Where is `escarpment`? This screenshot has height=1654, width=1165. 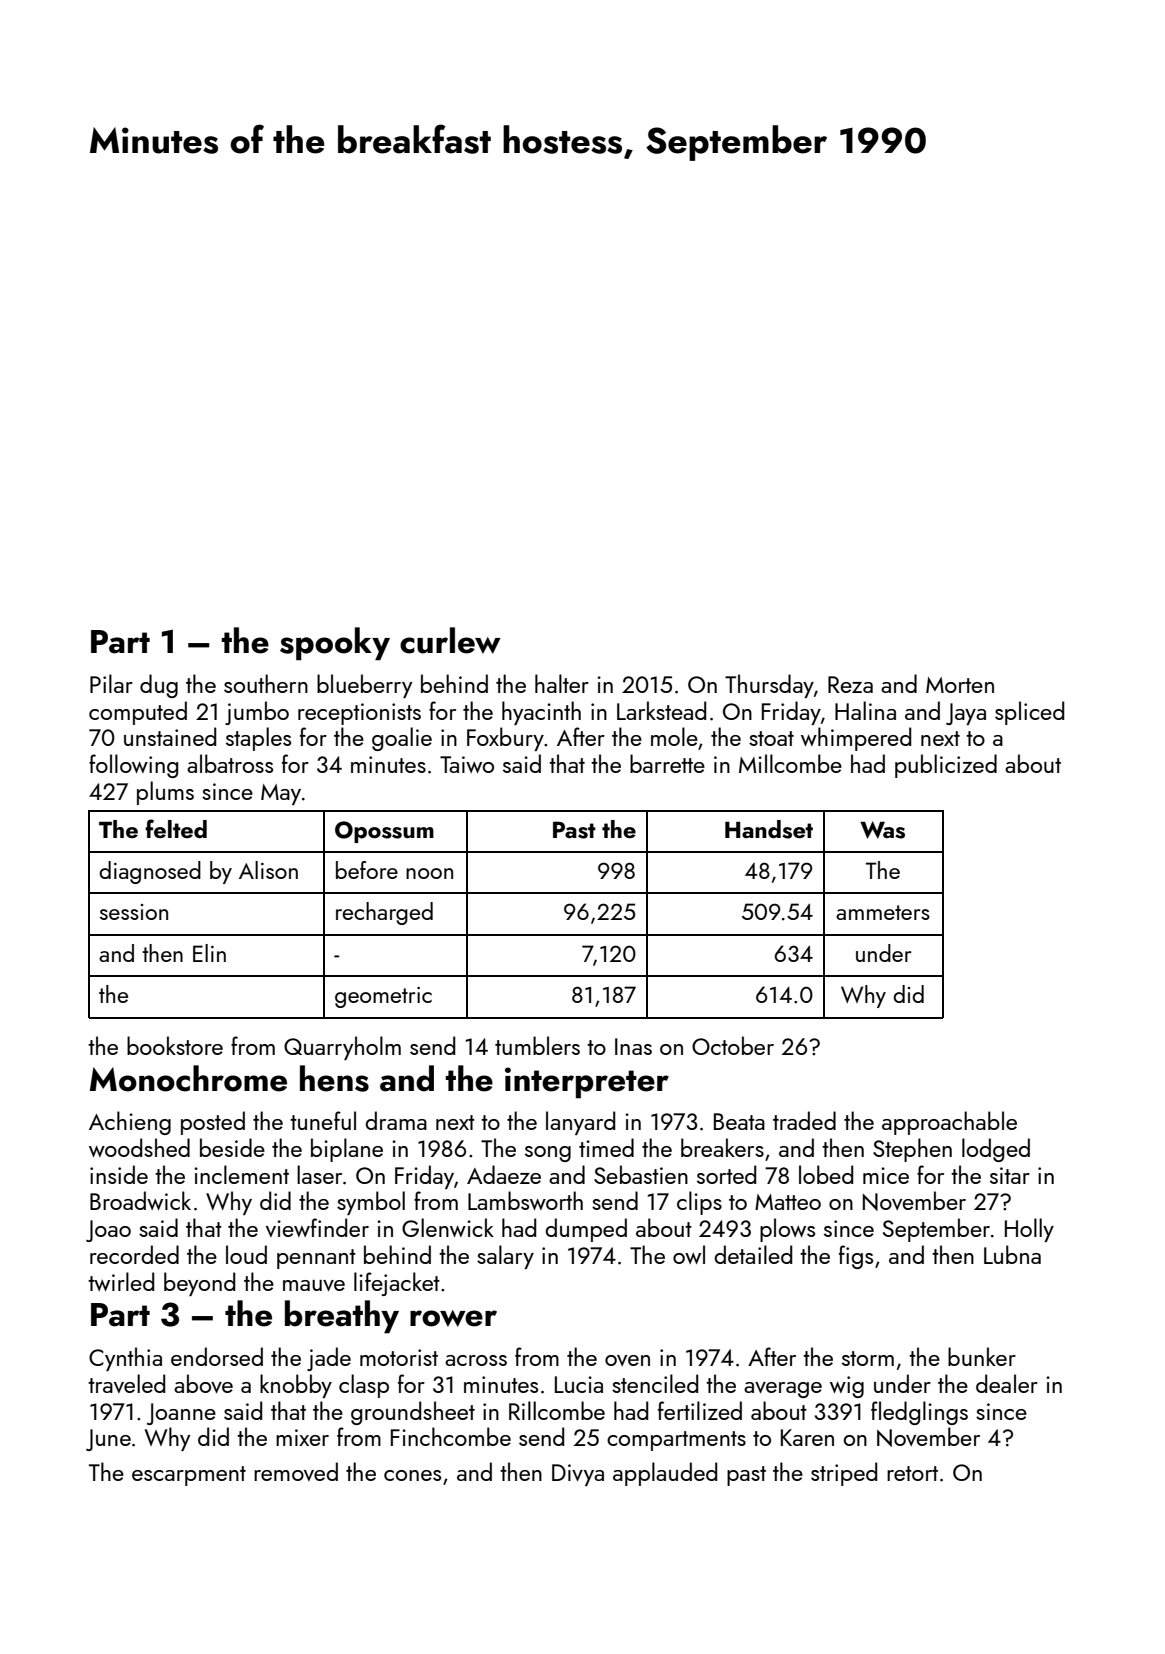 escarpment is located at coordinates (189, 1476).
